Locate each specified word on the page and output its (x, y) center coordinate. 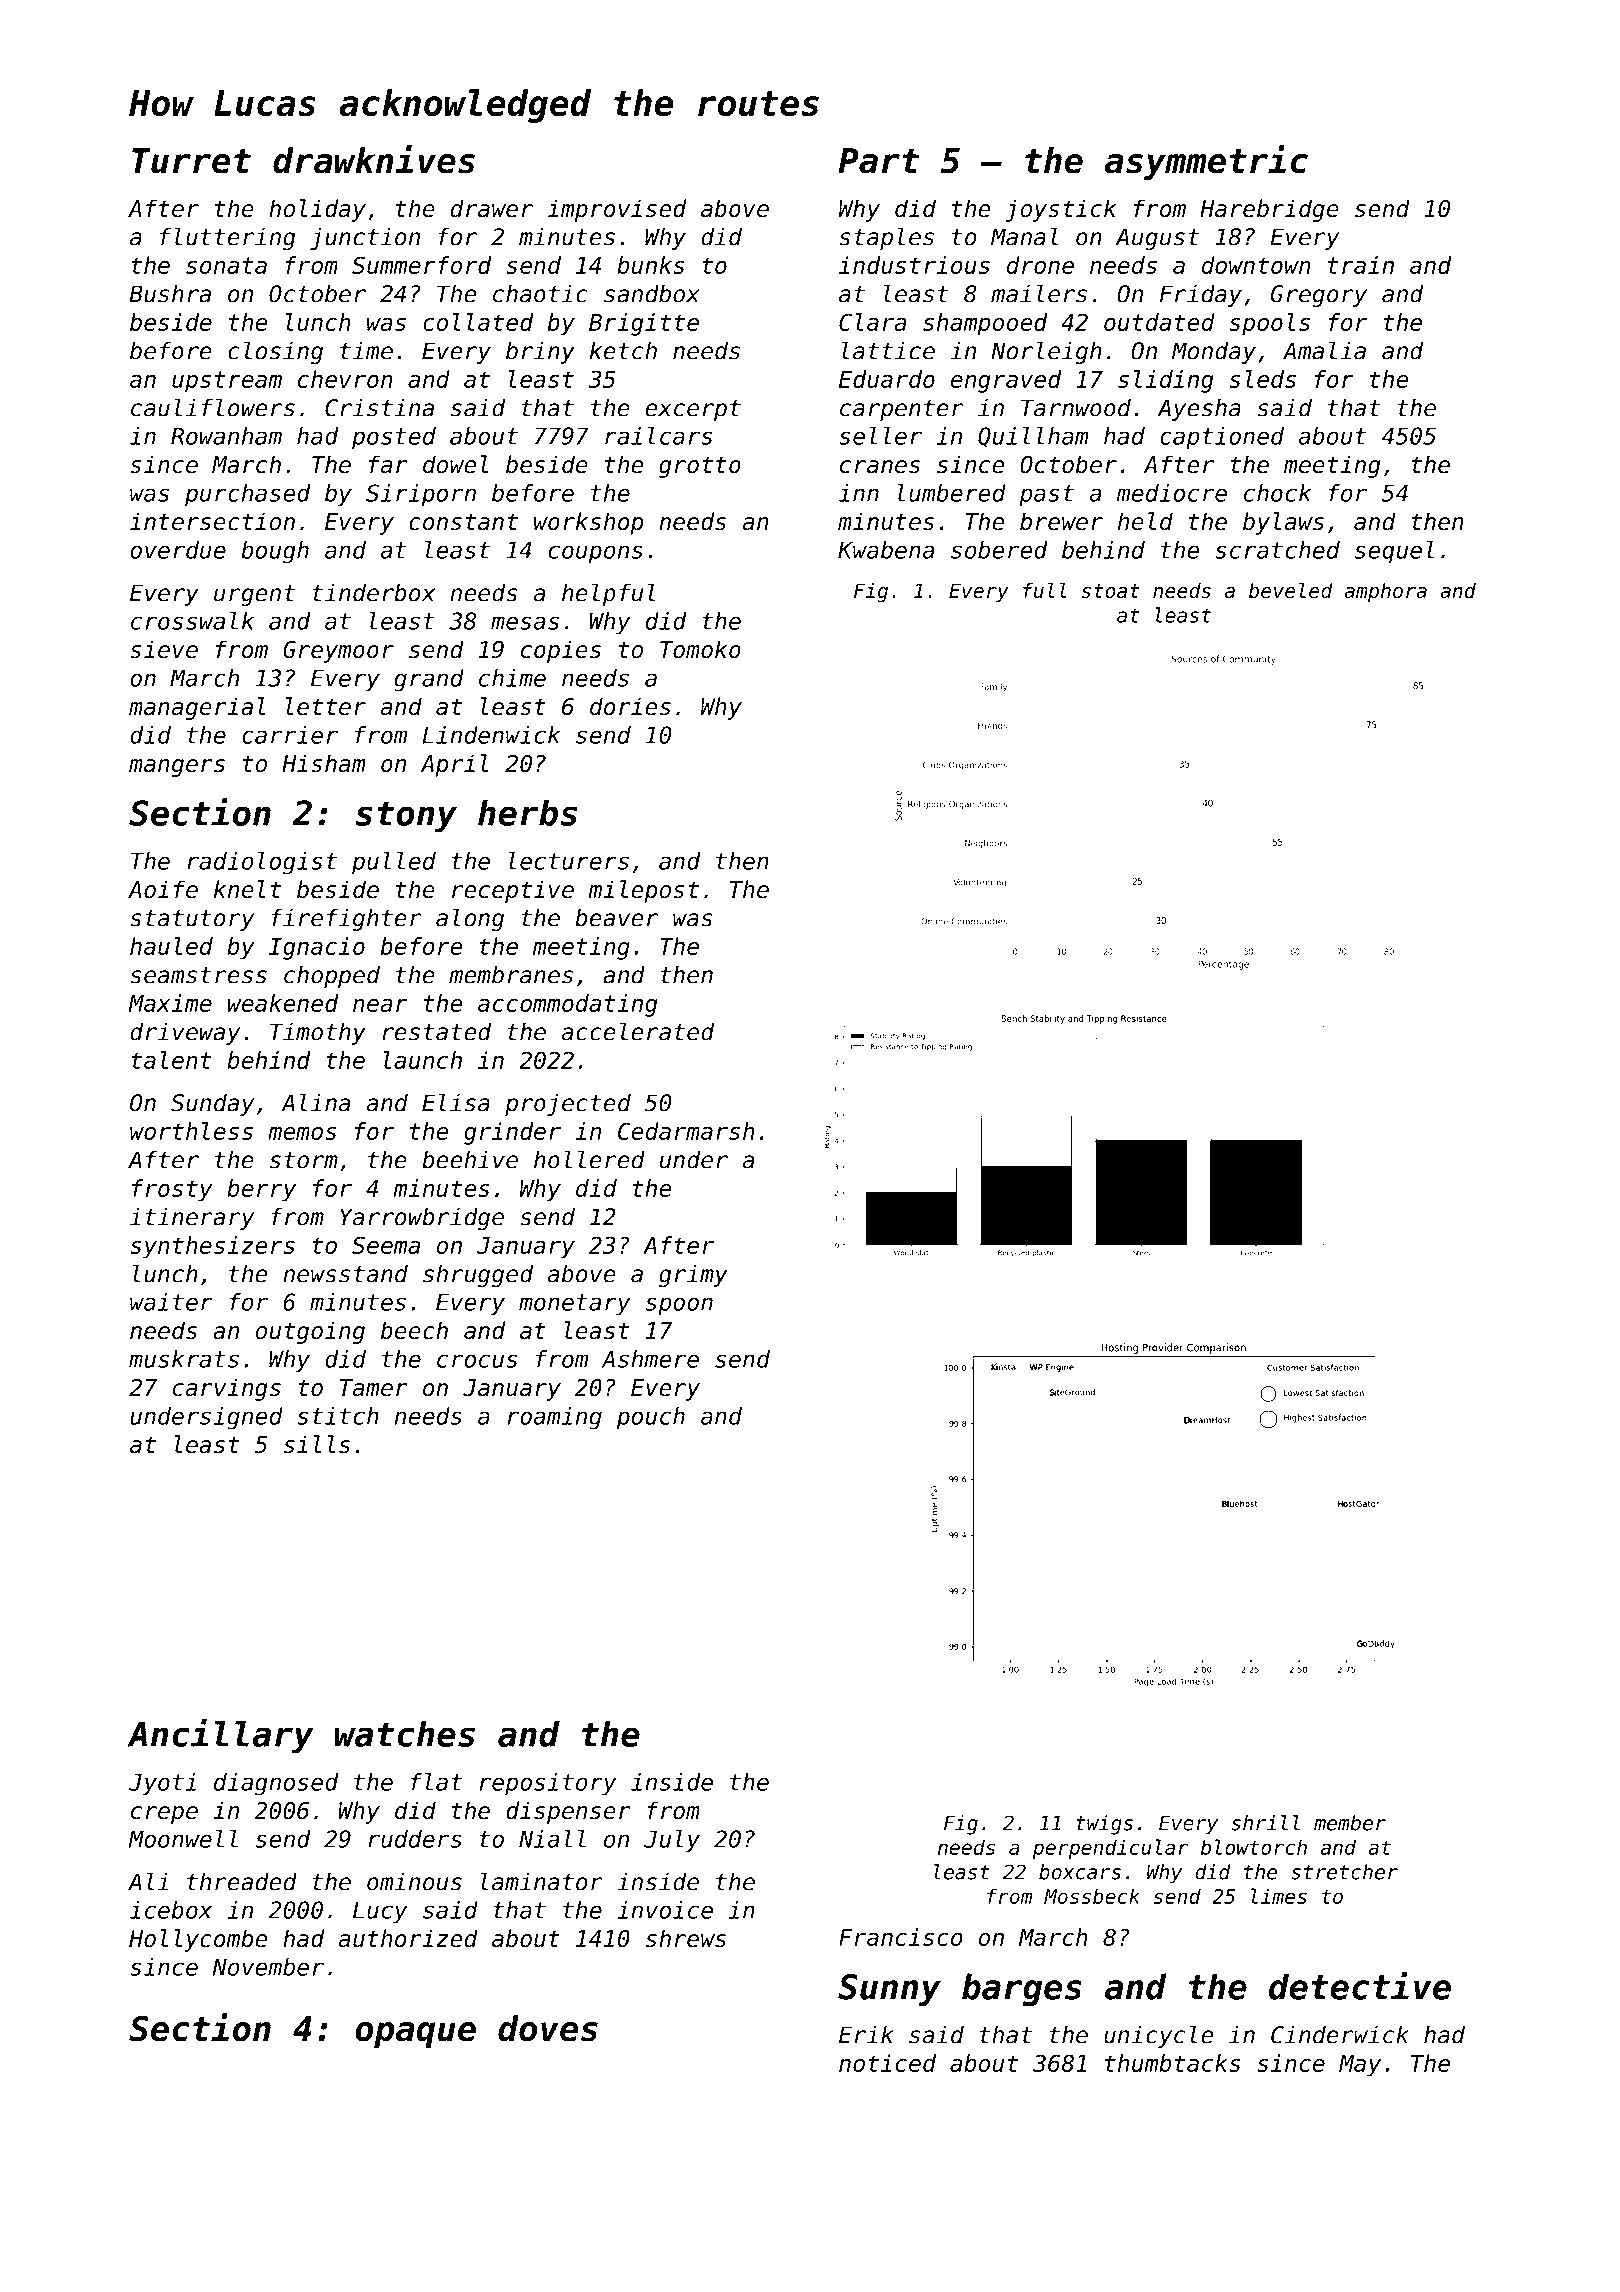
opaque (415, 2035)
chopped (332, 976)
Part (878, 161)
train (1361, 265)
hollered (589, 1159)
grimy (693, 1275)
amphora (1385, 593)
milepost (643, 891)
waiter (171, 1302)
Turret (191, 161)
